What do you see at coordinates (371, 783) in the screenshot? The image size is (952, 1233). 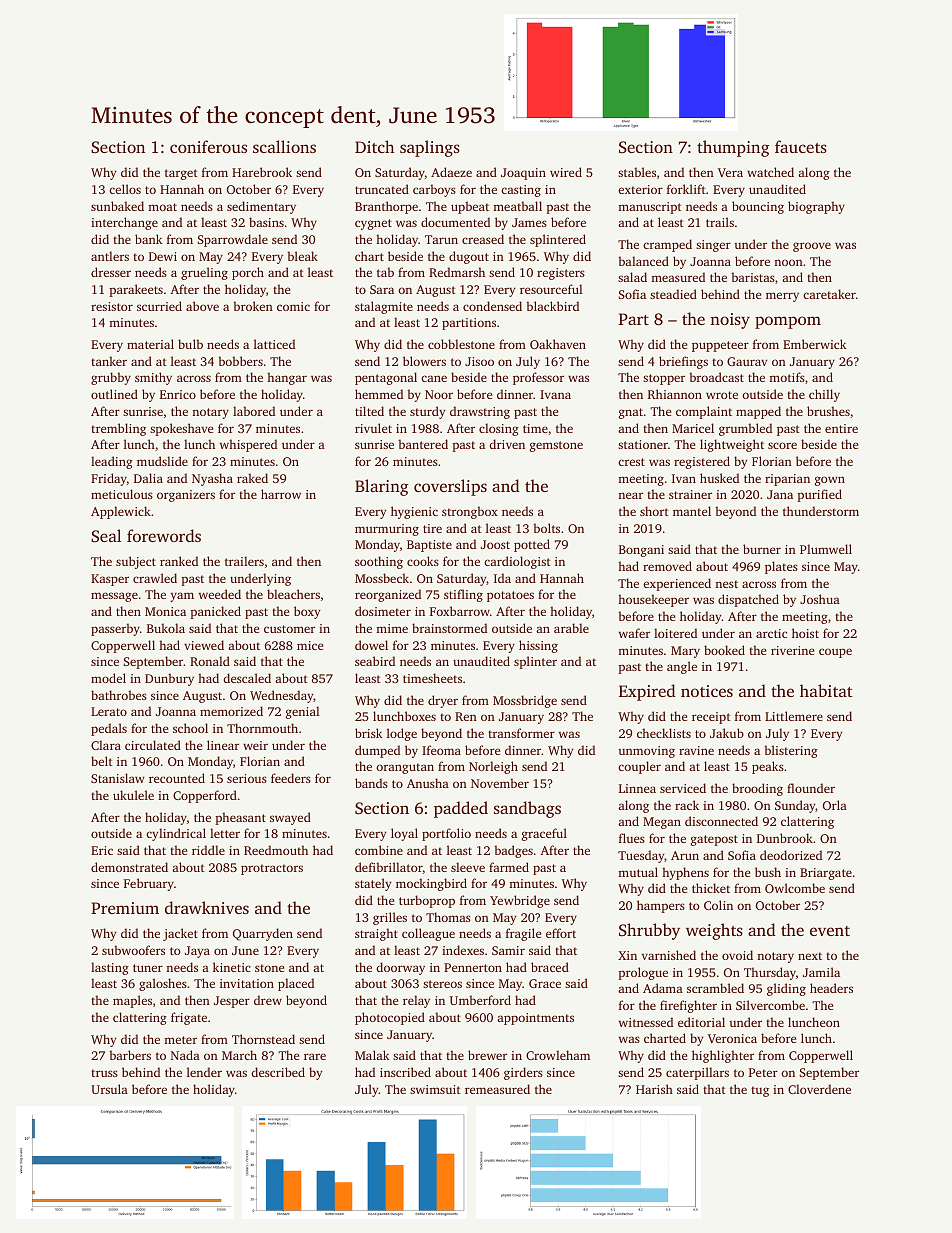 I see `bands` at bounding box center [371, 783].
